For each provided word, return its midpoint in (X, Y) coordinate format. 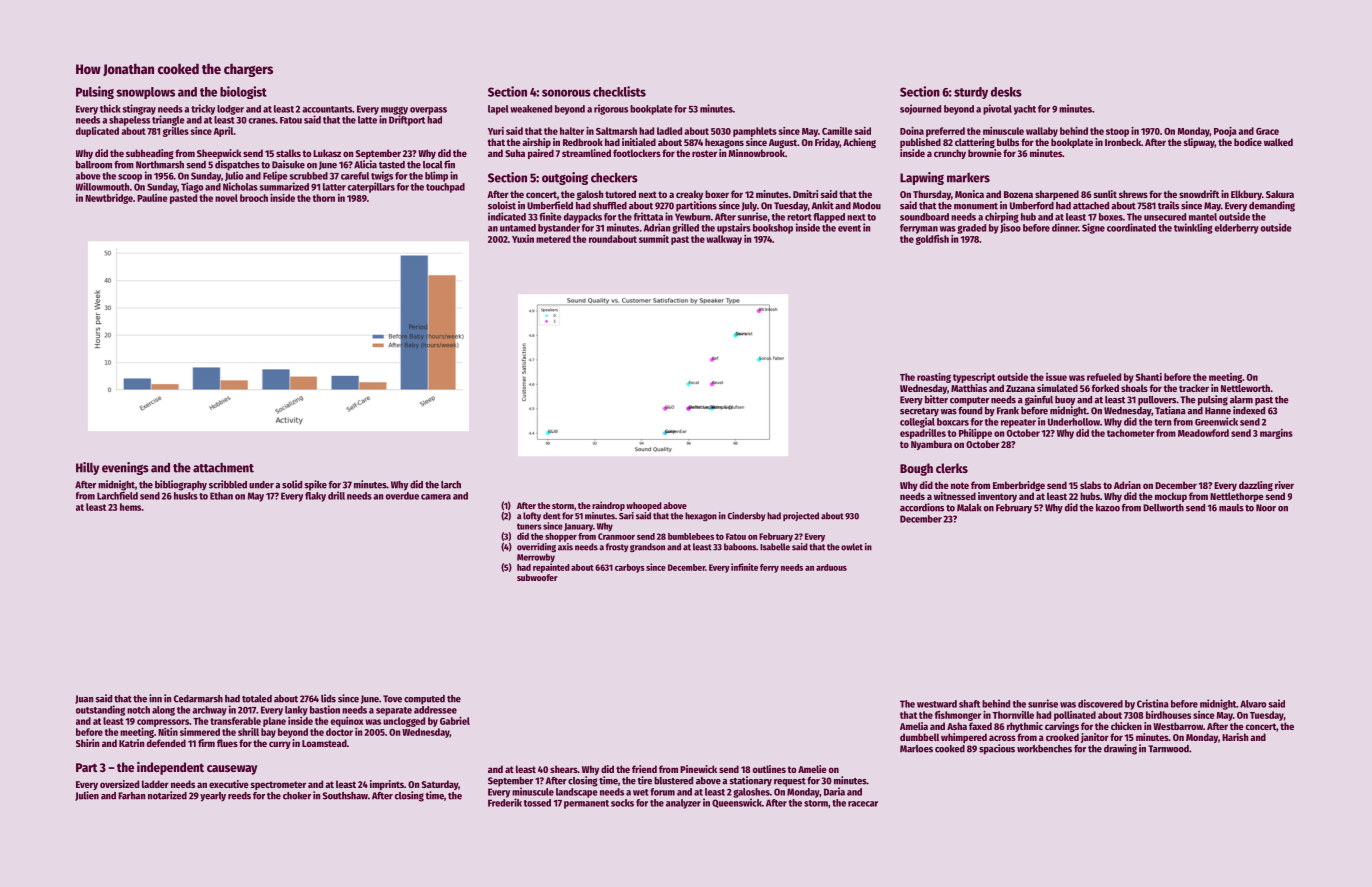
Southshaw (345, 796)
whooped (644, 506)
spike (315, 485)
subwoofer (537, 577)
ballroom (94, 165)
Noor (1266, 508)
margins (1276, 434)
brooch (254, 198)
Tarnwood (1168, 749)
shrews (1133, 194)
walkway (724, 240)
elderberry (1237, 229)
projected (801, 516)
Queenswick (737, 803)
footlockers (637, 153)
